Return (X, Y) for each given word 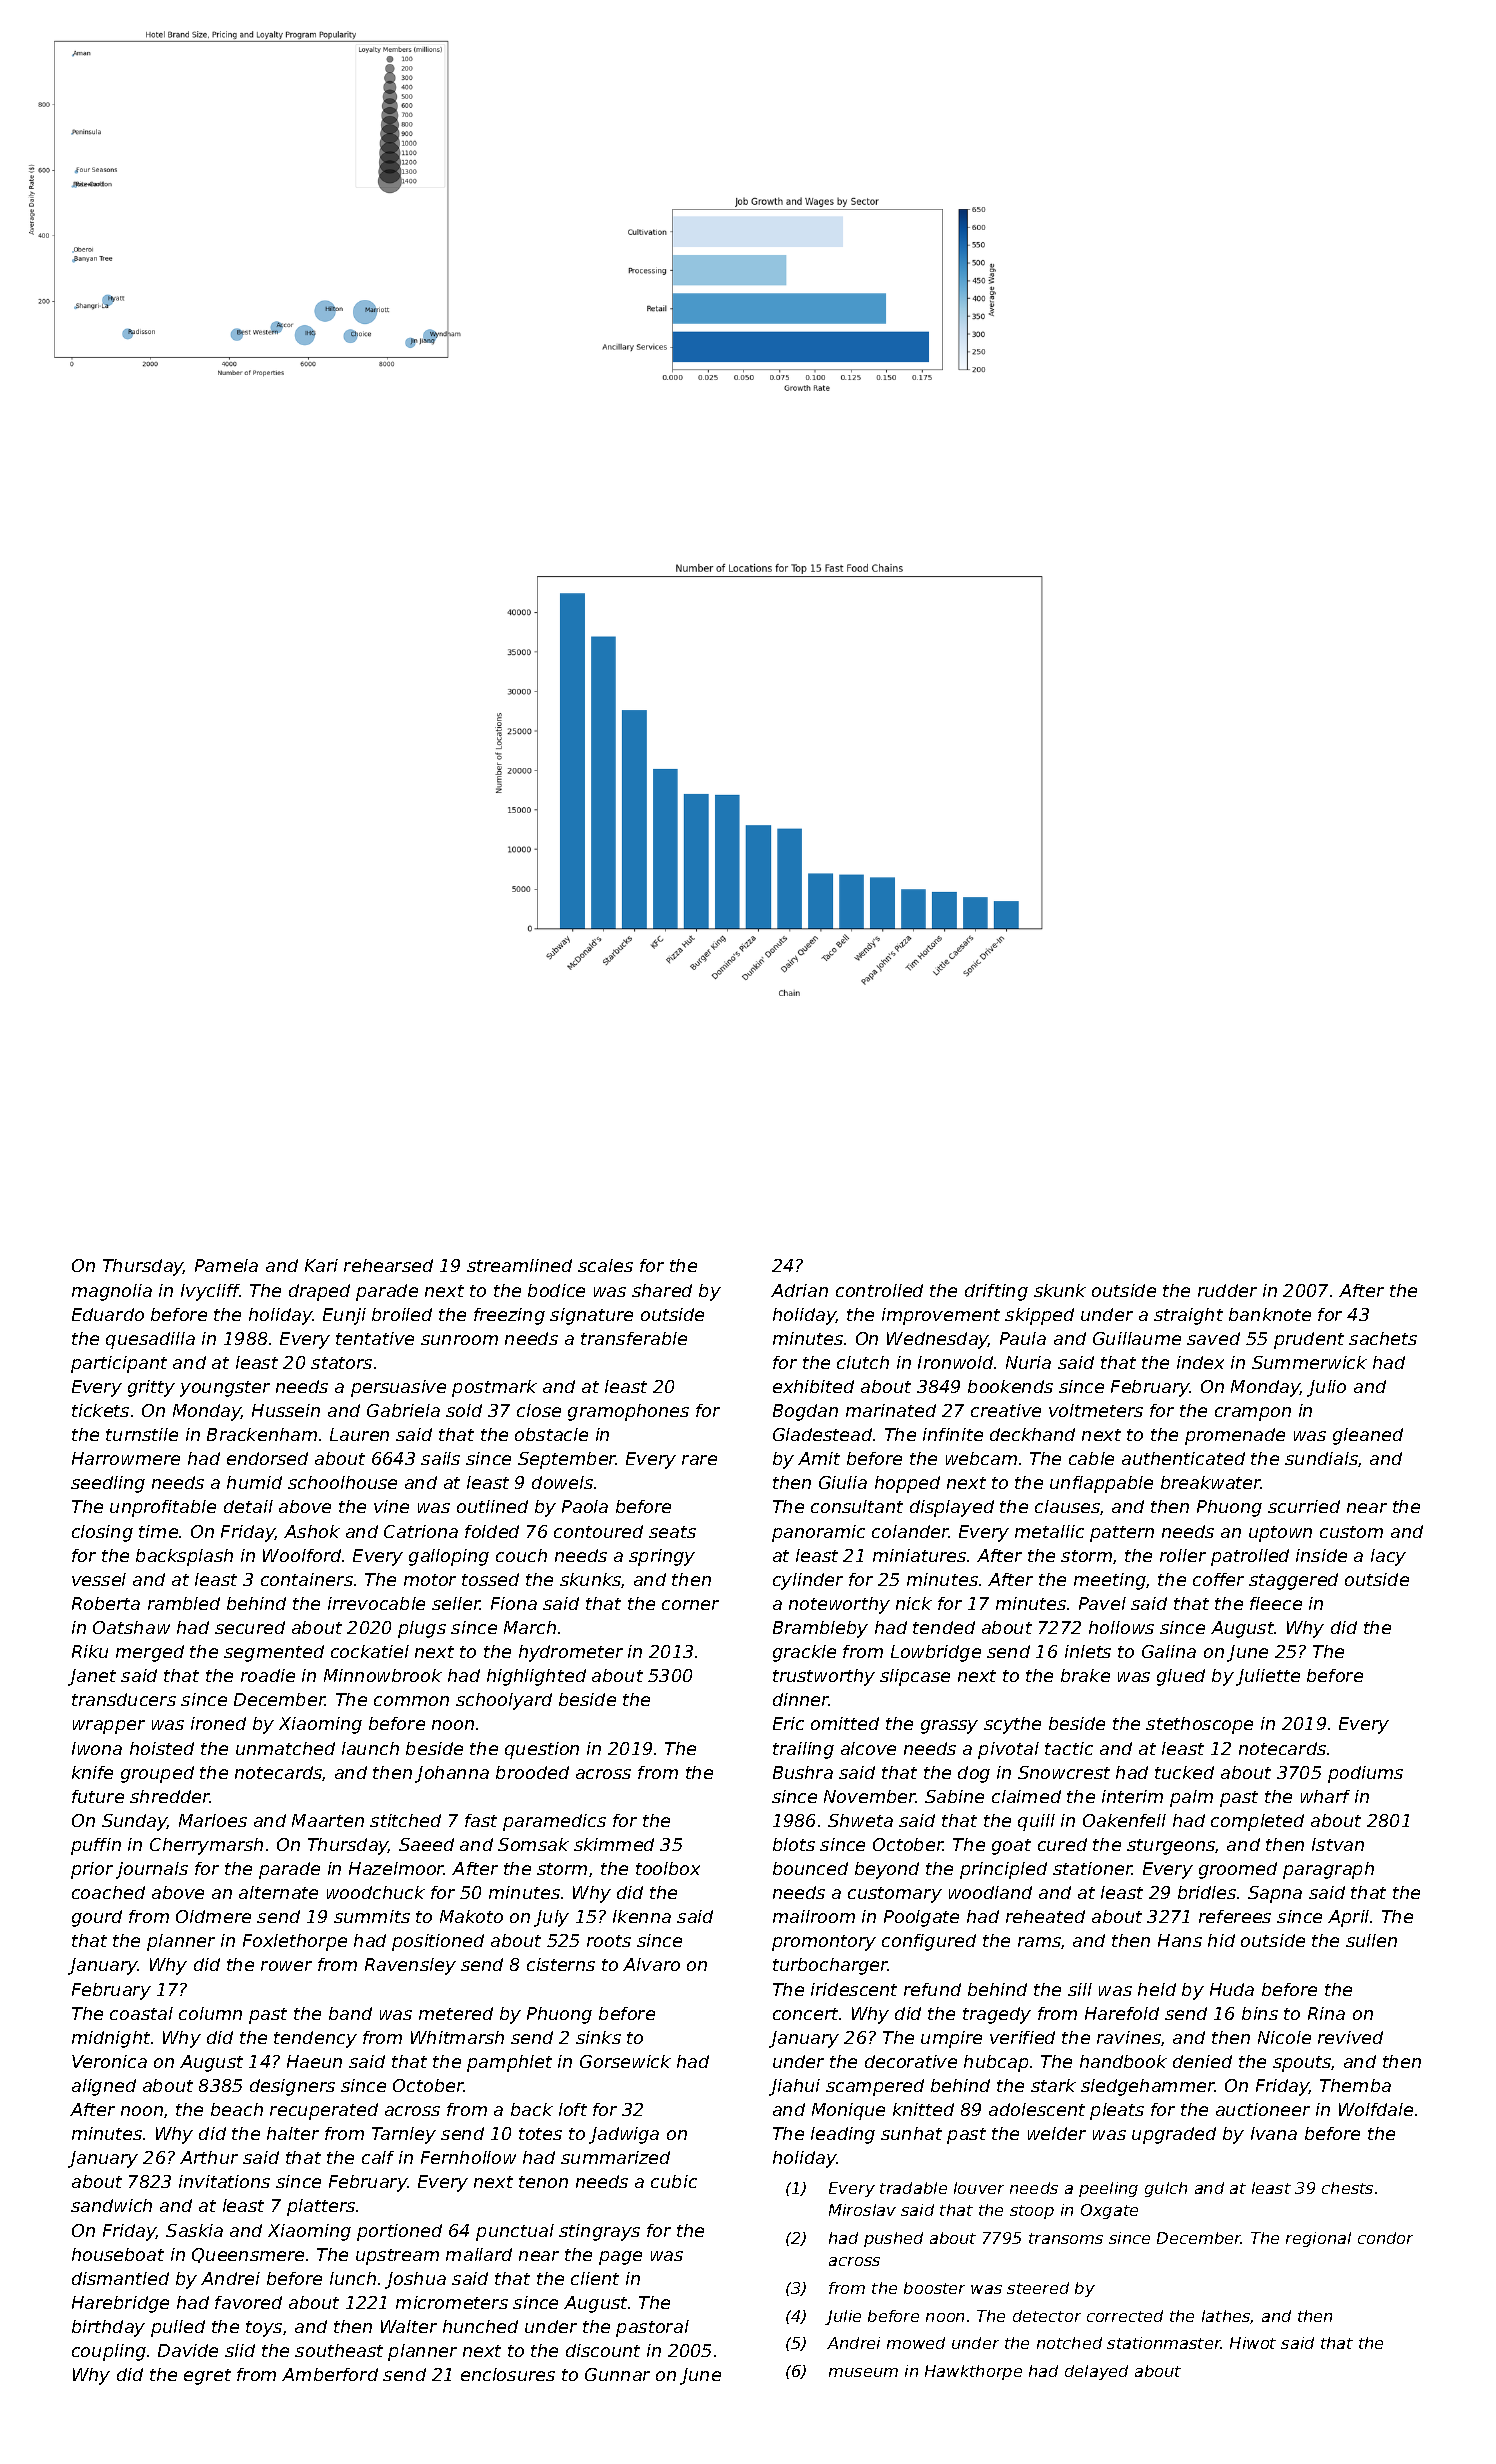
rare (699, 1460)
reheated (1045, 1916)
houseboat (118, 2254)
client (595, 2278)
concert (806, 2014)
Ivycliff (210, 1292)
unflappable (1101, 1484)
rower (286, 1966)
